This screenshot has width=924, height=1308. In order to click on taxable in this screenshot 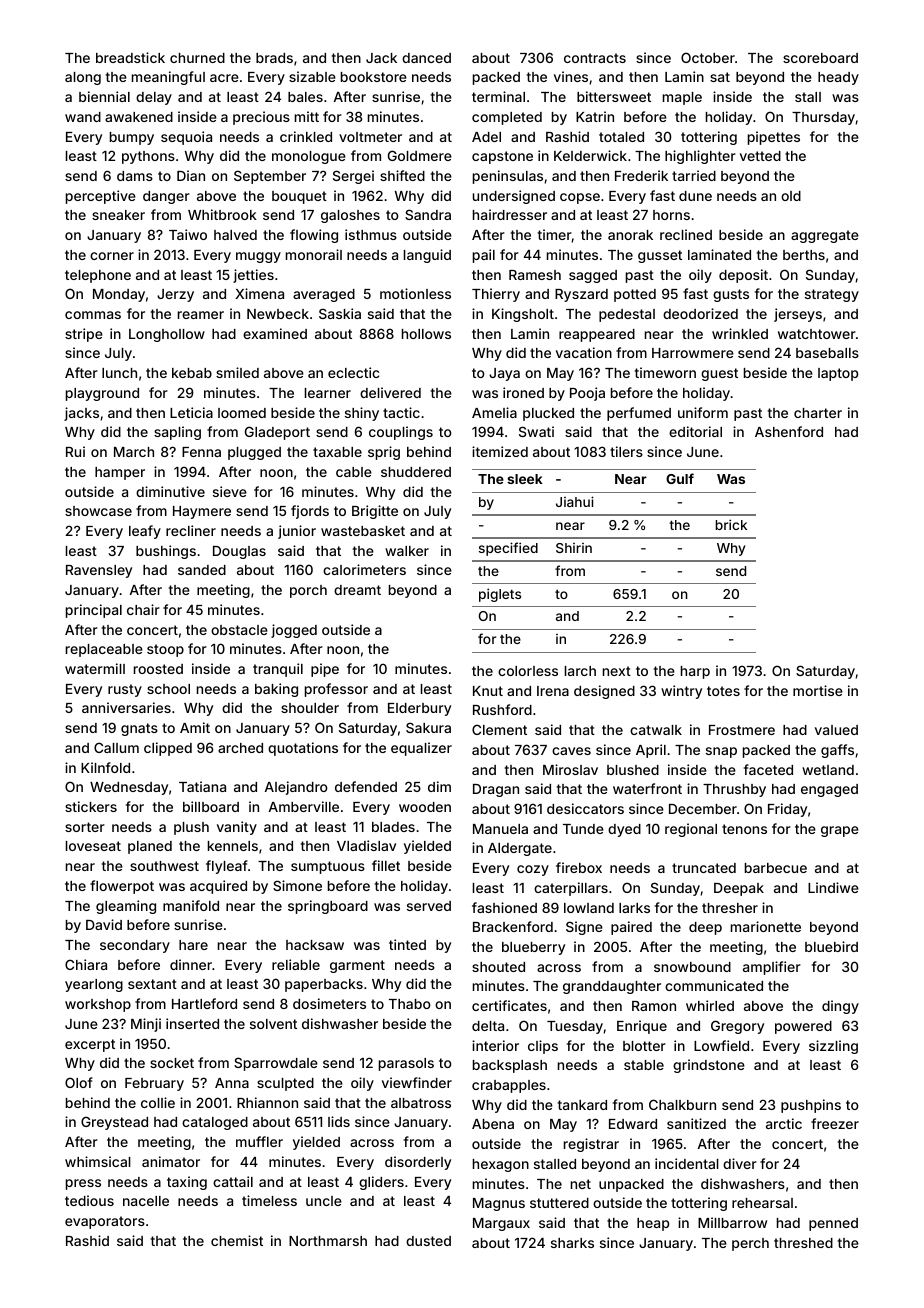, I will do `click(337, 452)`.
